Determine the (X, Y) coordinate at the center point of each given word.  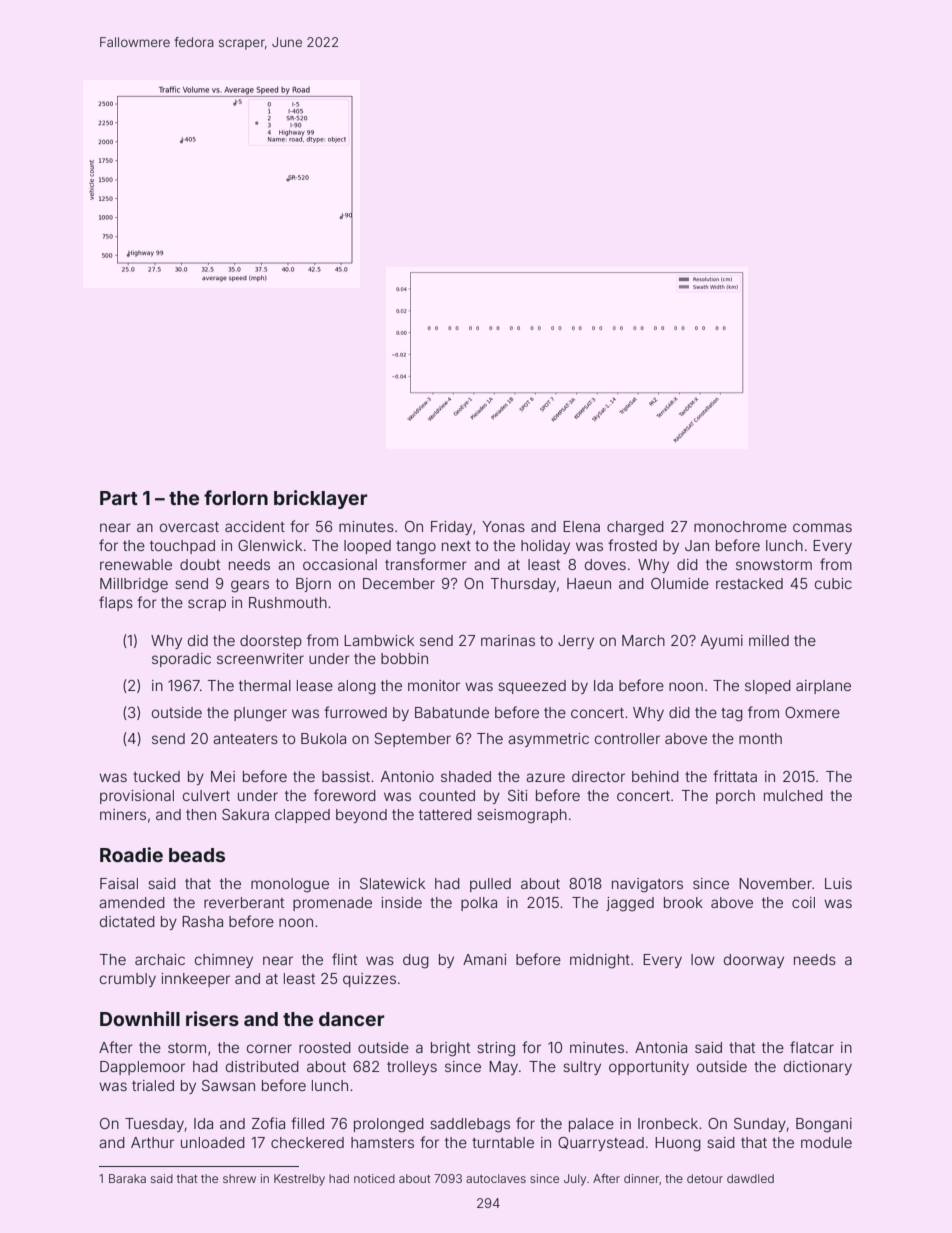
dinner (641, 1178)
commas (822, 527)
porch (735, 797)
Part (119, 498)
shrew (239, 1178)
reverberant (244, 902)
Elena (581, 526)
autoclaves (496, 1178)
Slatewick (392, 883)
